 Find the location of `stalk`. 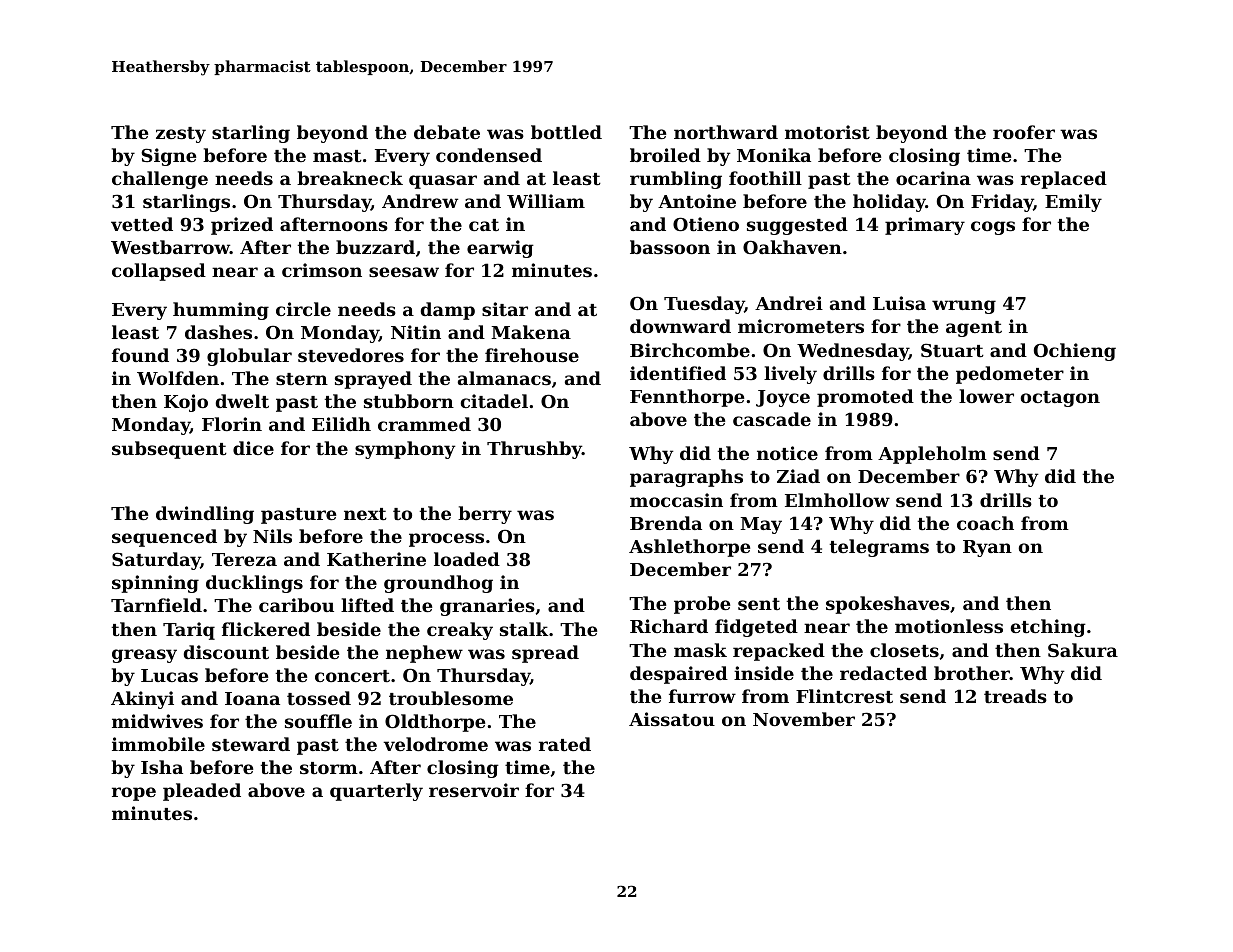

stalk is located at coordinates (524, 629).
